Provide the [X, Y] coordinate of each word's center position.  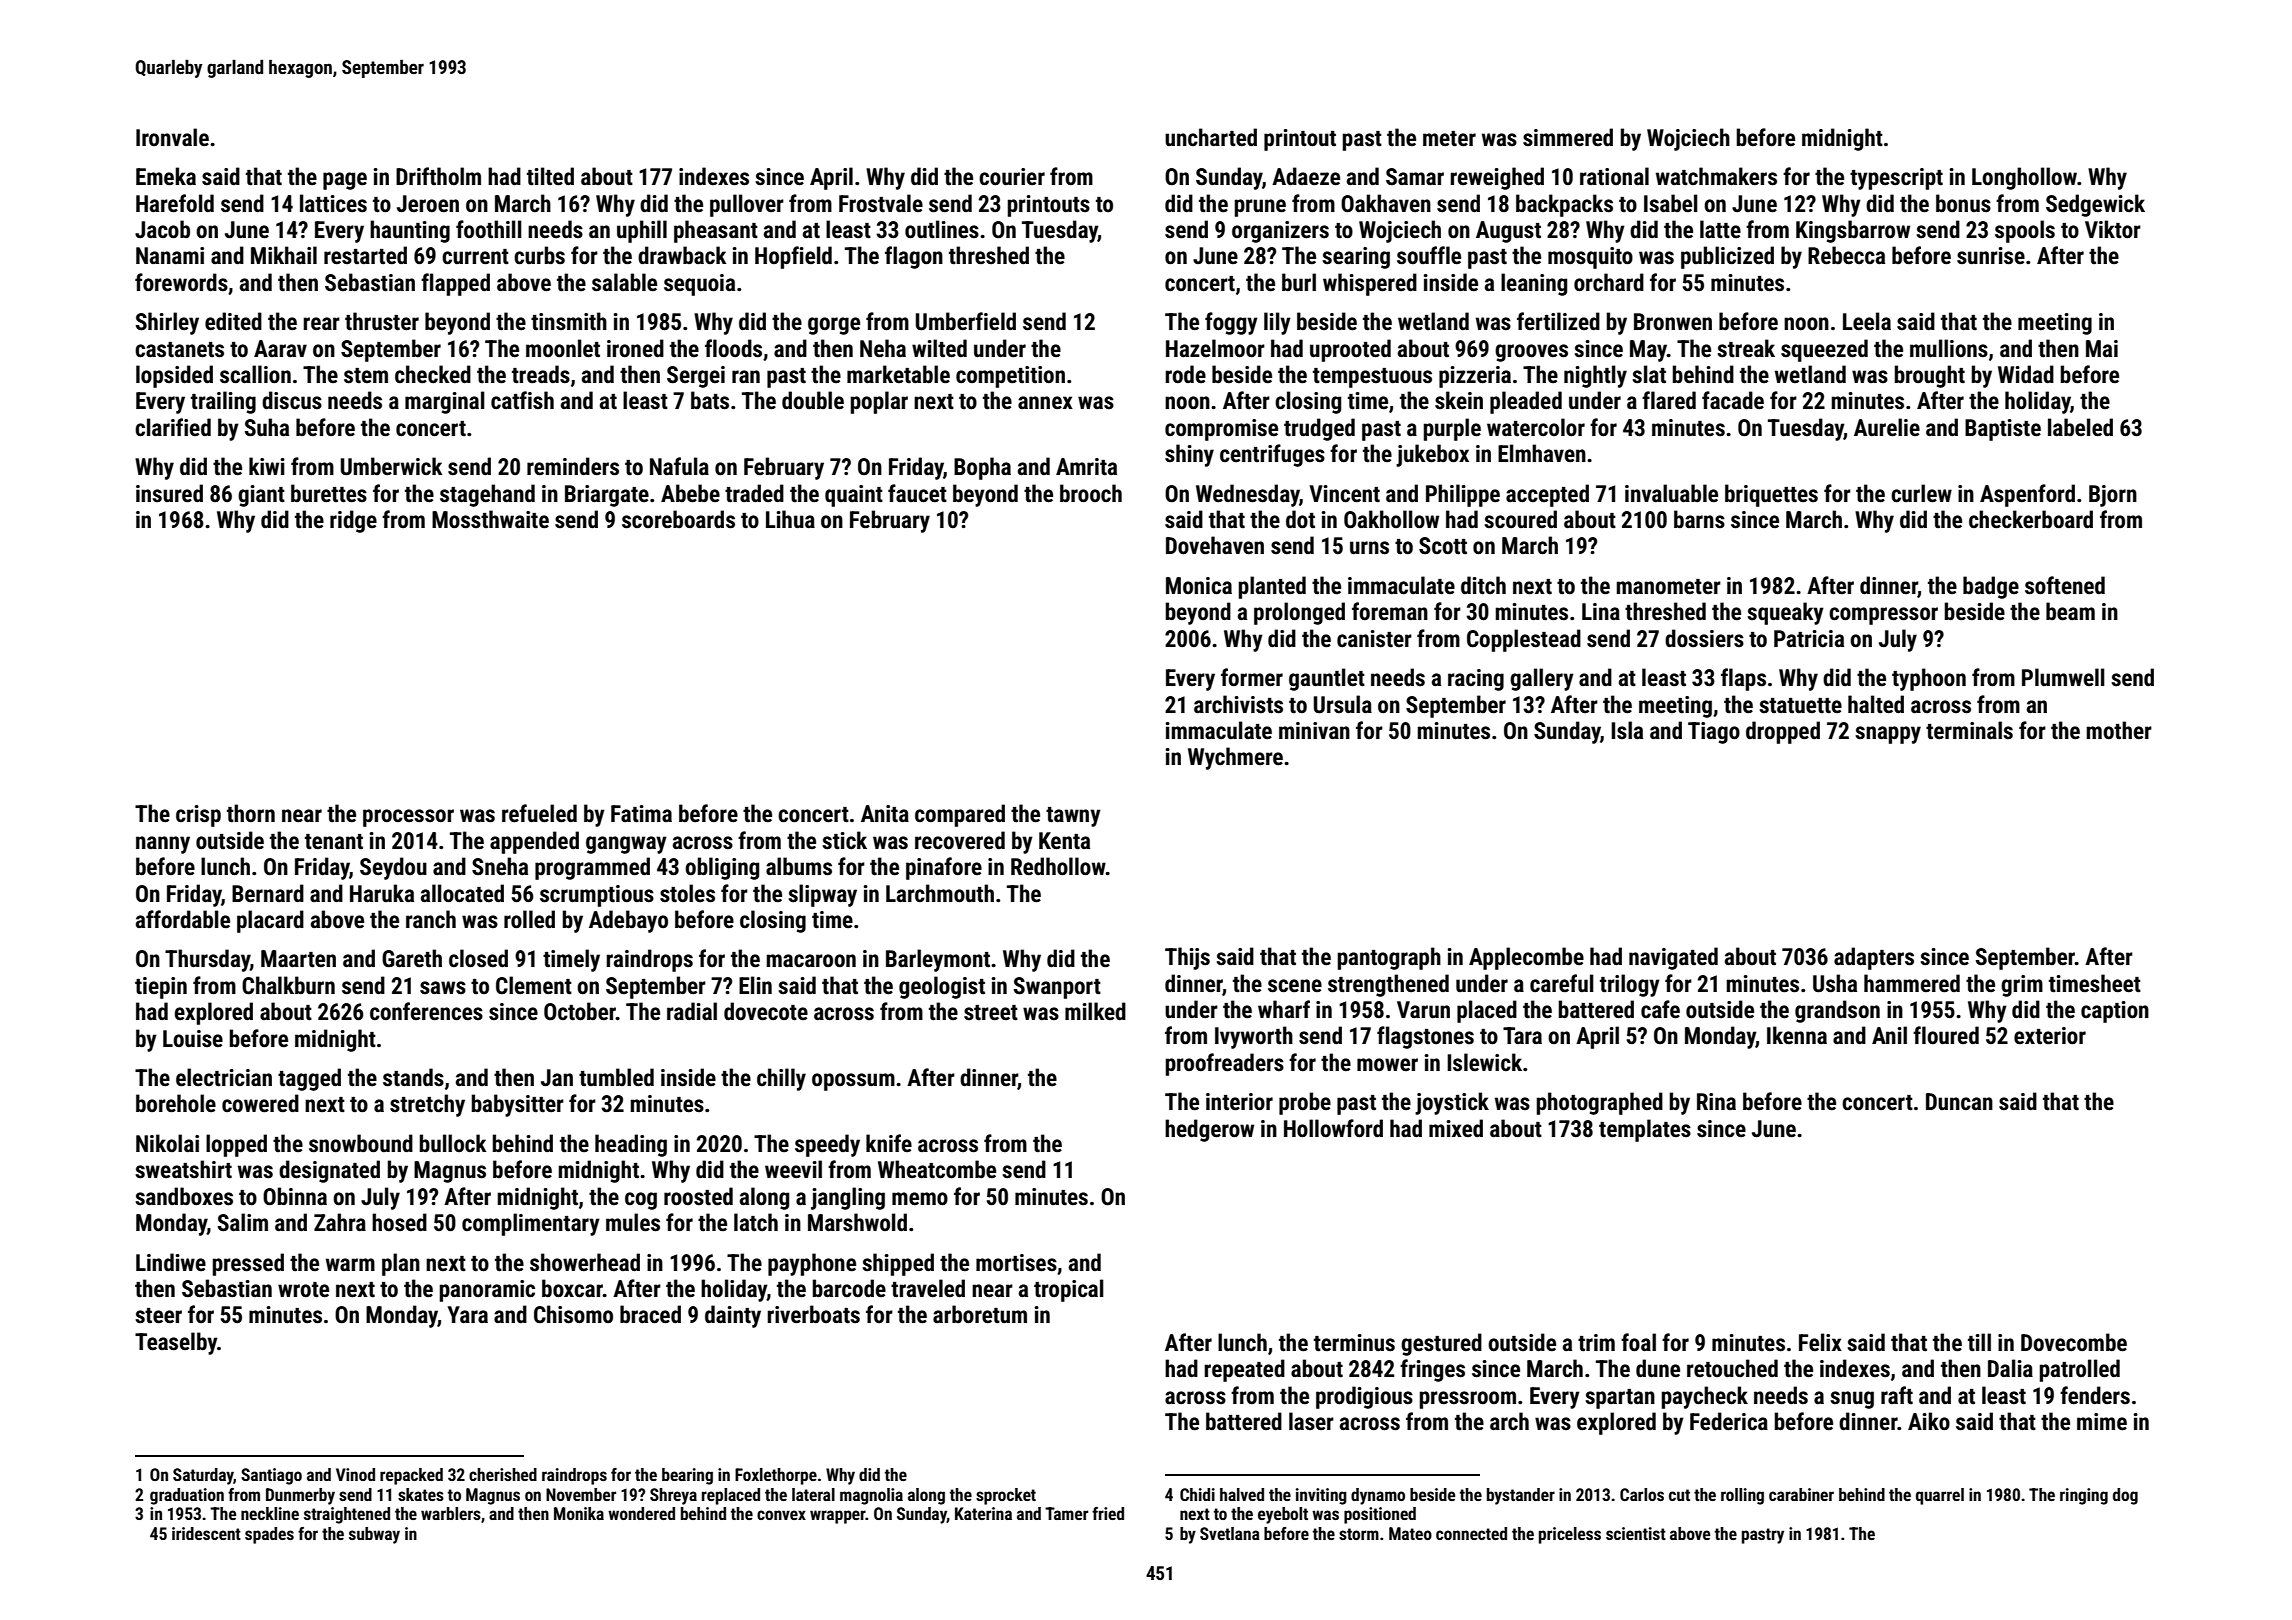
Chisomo [573, 1314]
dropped [1783, 732]
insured [169, 493]
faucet [917, 493]
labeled [2080, 427]
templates [1645, 1130]
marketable [898, 374]
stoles [687, 893]
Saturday [203, 1476]
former [1252, 677]
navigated [1673, 958]
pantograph [1389, 958]
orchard [1609, 282]
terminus [1354, 1343]
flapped [455, 284]
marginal [445, 402]
